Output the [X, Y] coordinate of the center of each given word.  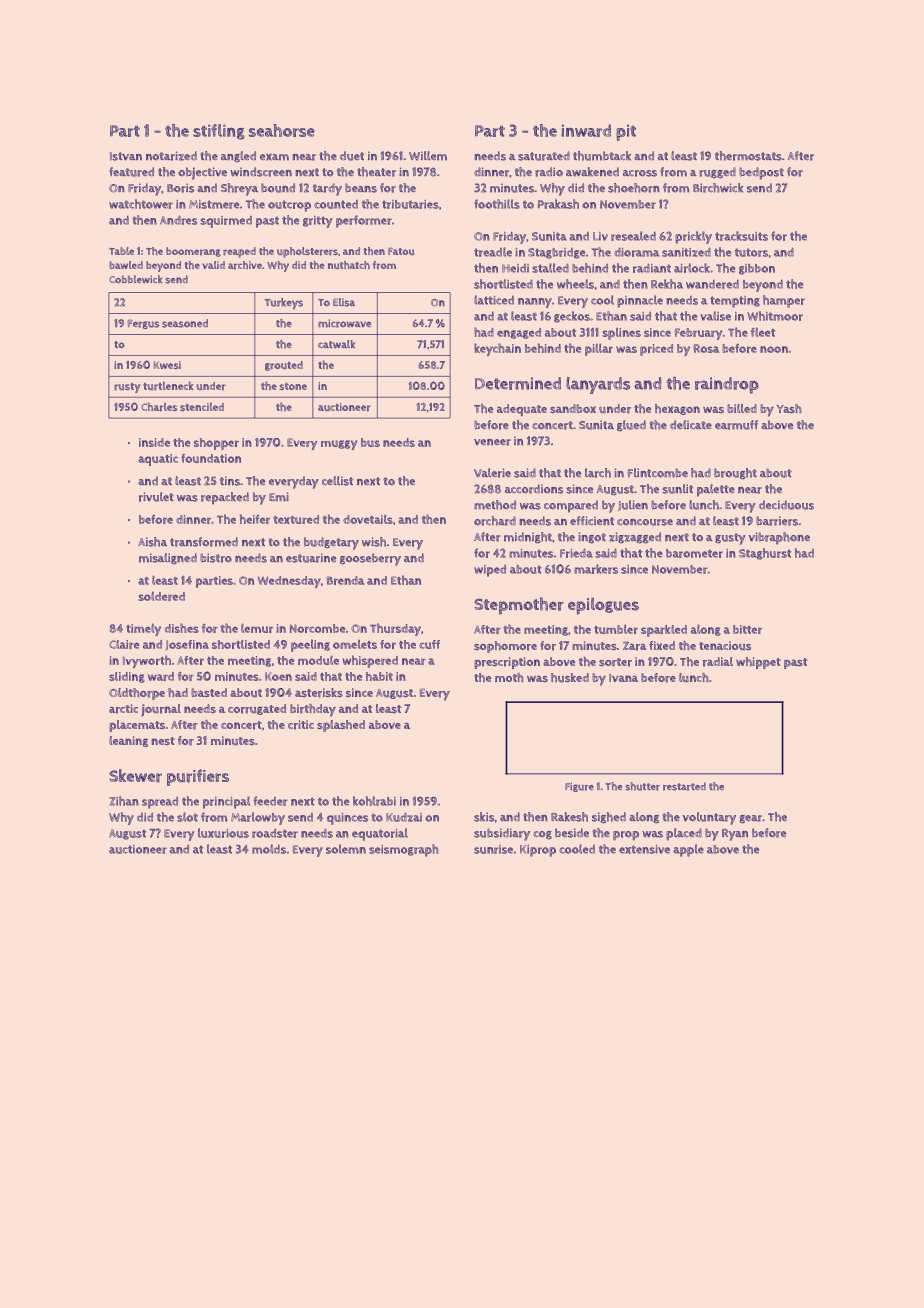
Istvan [126, 156]
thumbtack [602, 156]
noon [774, 349]
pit [626, 132]
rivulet [156, 497]
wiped [490, 570]
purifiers [198, 777]
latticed [494, 300]
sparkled [664, 631]
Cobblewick [135, 279]
